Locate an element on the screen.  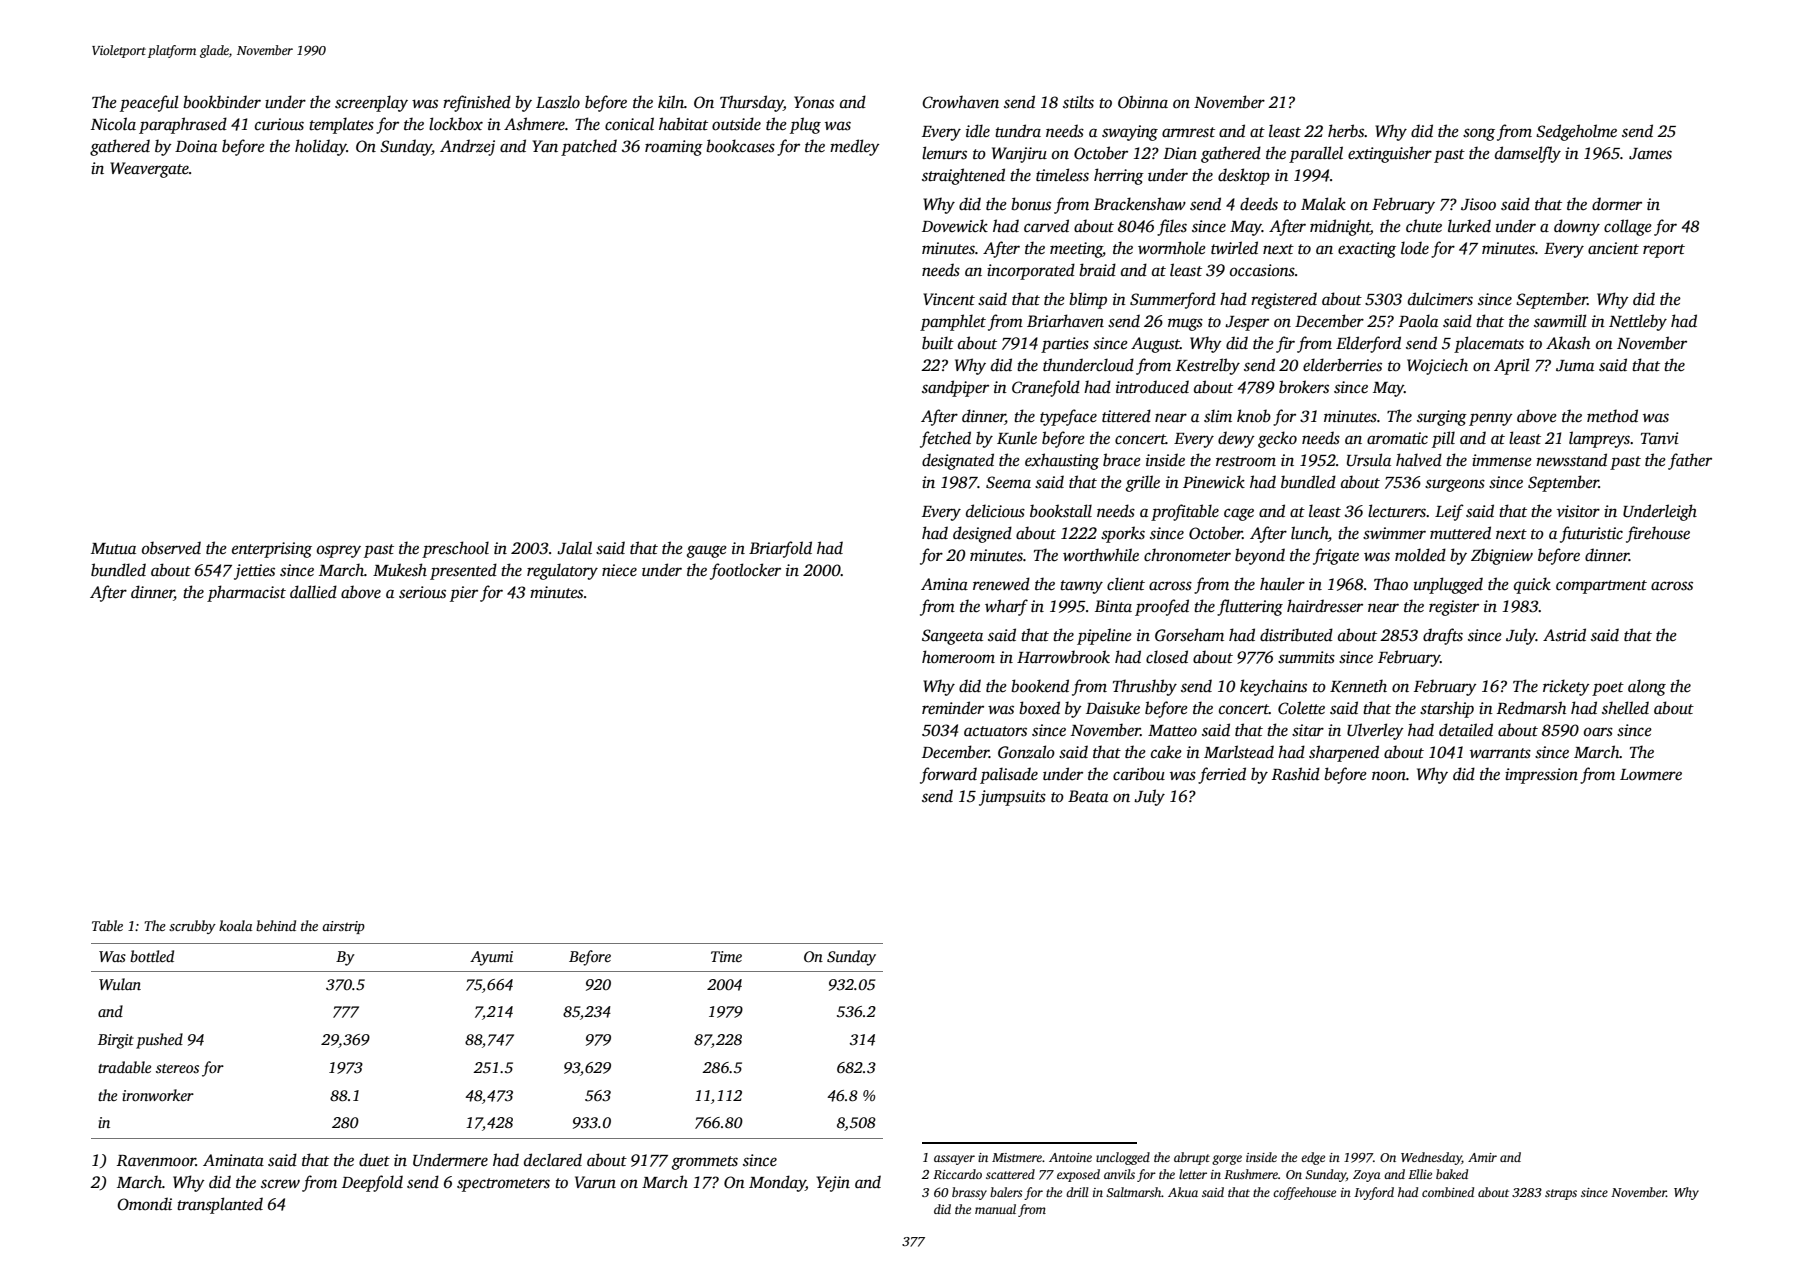
method is located at coordinates (1612, 416).
